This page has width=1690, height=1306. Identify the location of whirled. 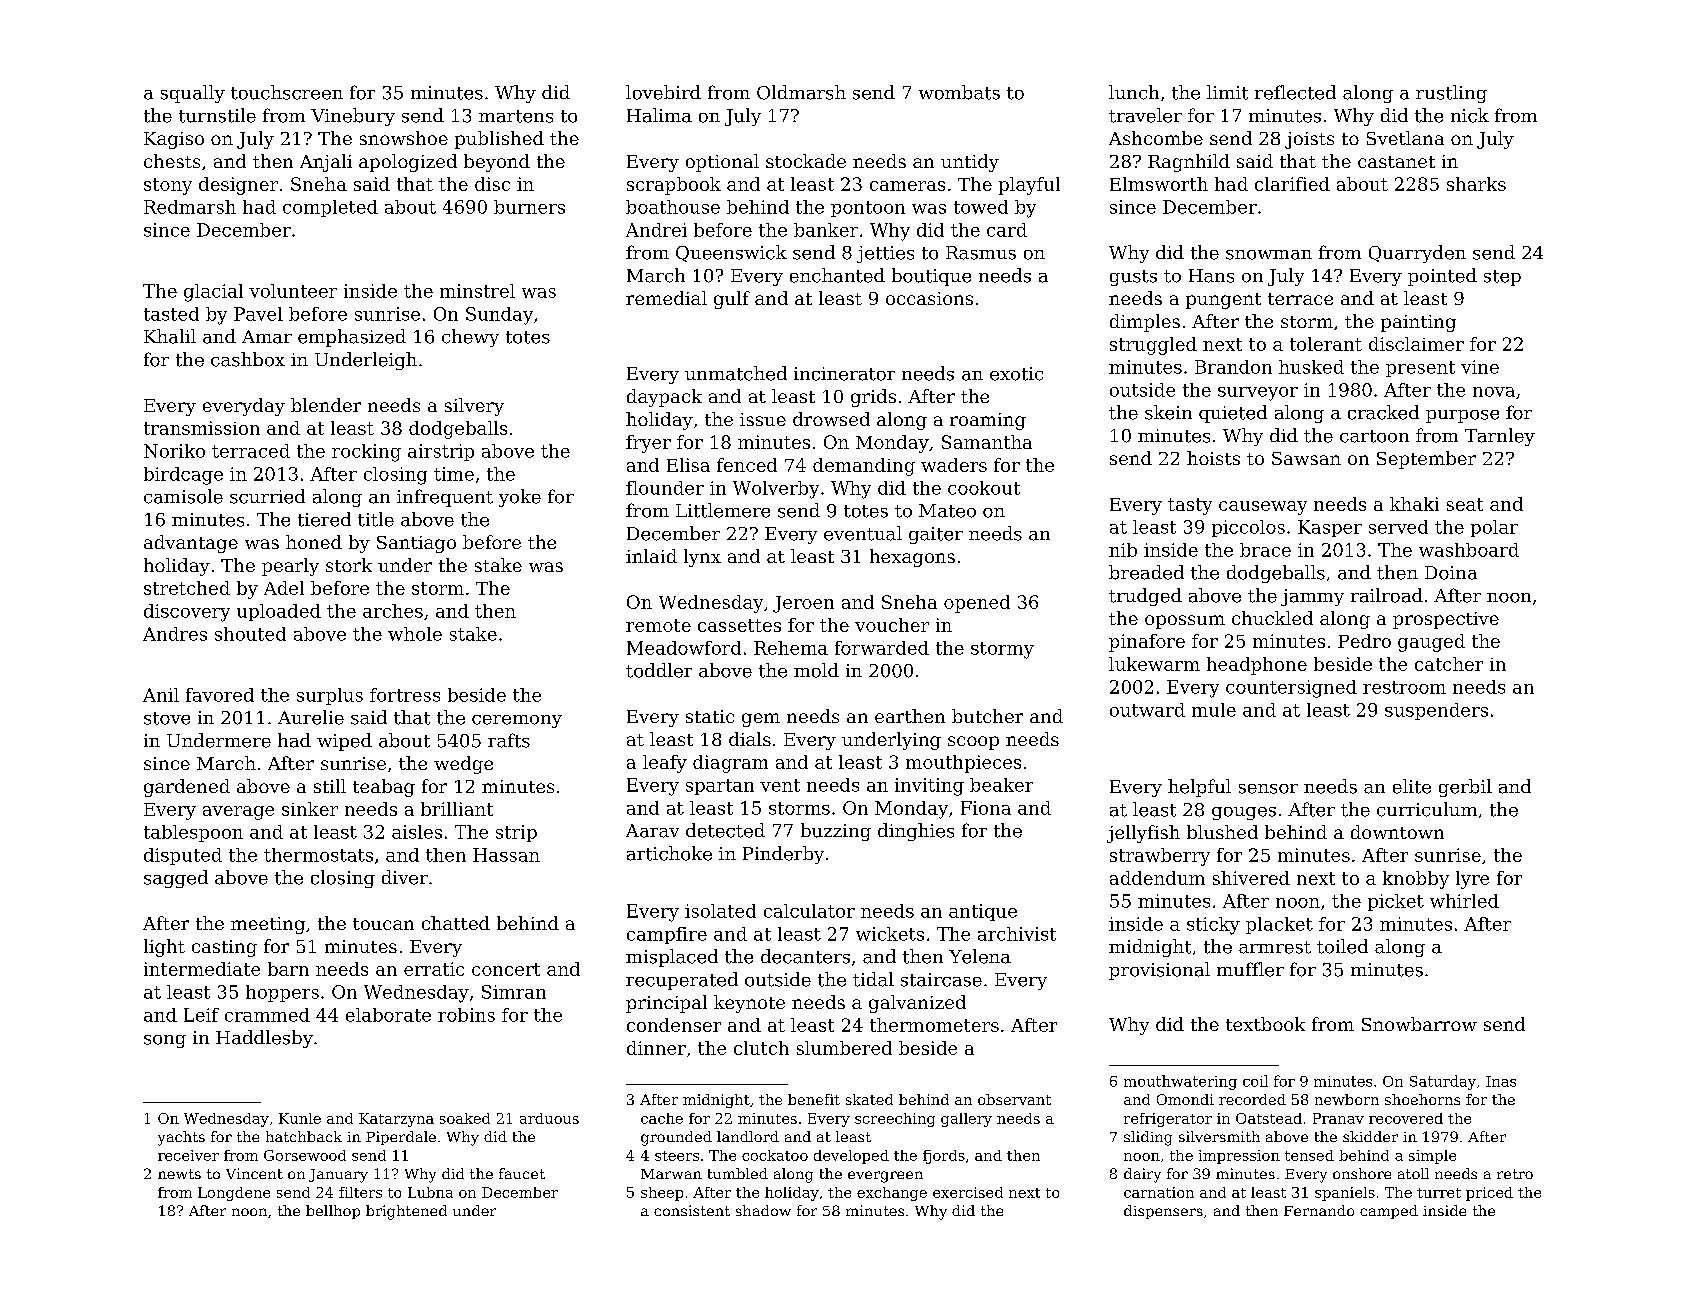
(1464, 901).
